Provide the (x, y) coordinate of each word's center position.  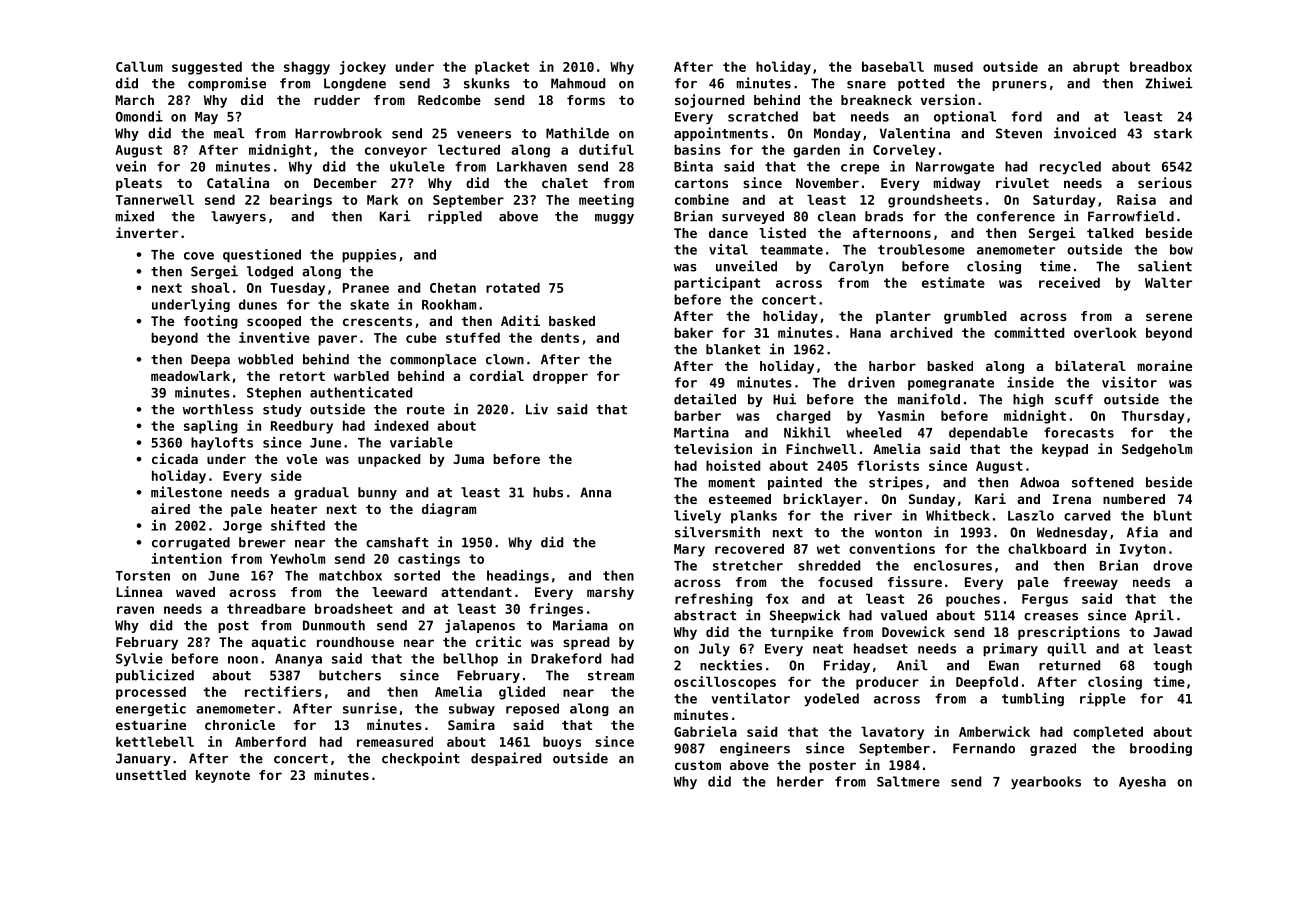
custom (698, 765)
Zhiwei (1169, 83)
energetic (151, 709)
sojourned (709, 101)
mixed (135, 216)
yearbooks (1046, 782)
